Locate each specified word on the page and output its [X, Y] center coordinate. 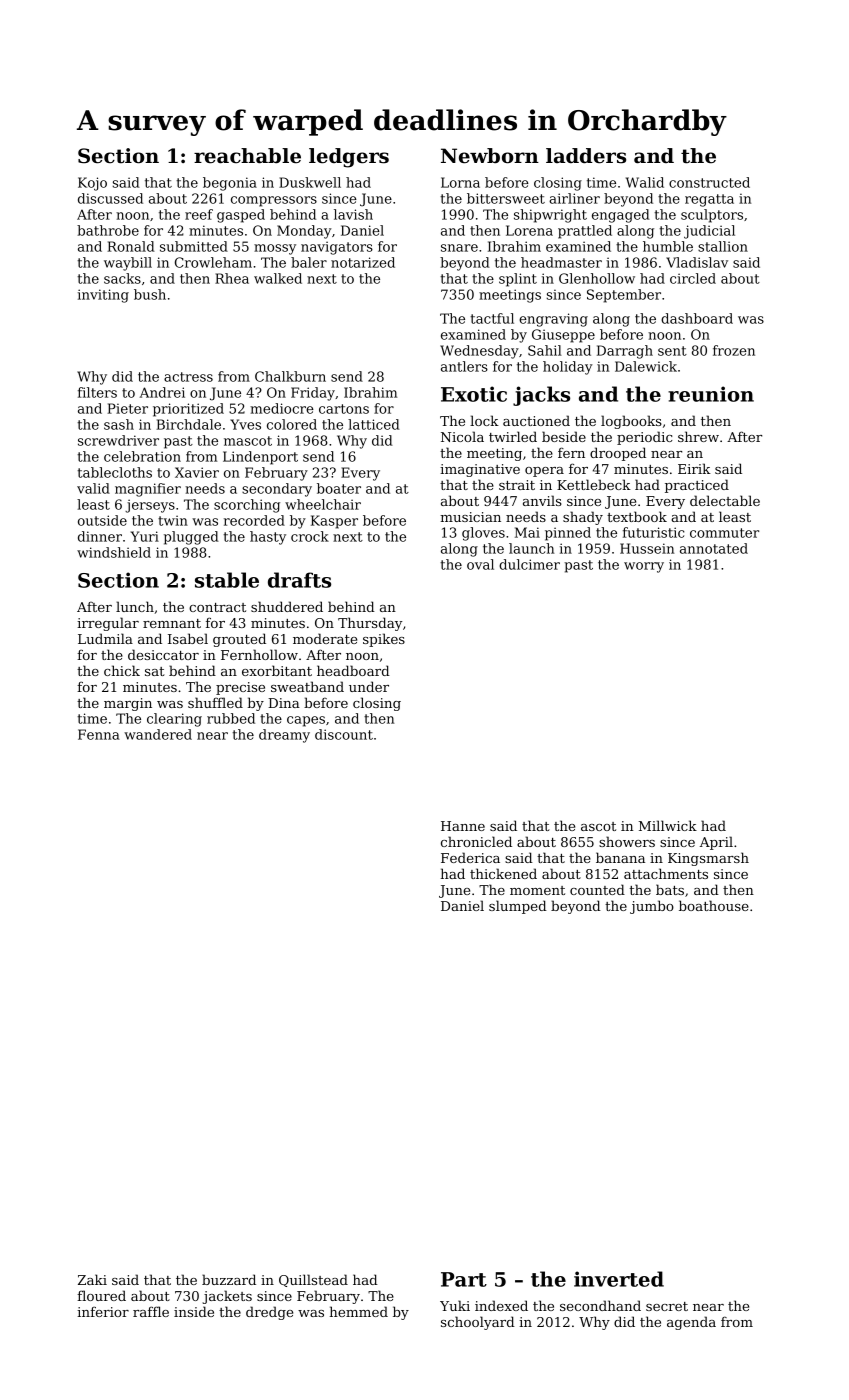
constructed [709, 182]
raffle [151, 1311]
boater [339, 488]
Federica [470, 857]
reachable [247, 156]
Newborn [490, 156]
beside [564, 436]
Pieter [127, 408]
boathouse [714, 905]
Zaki [92, 1279]
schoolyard [478, 1323]
